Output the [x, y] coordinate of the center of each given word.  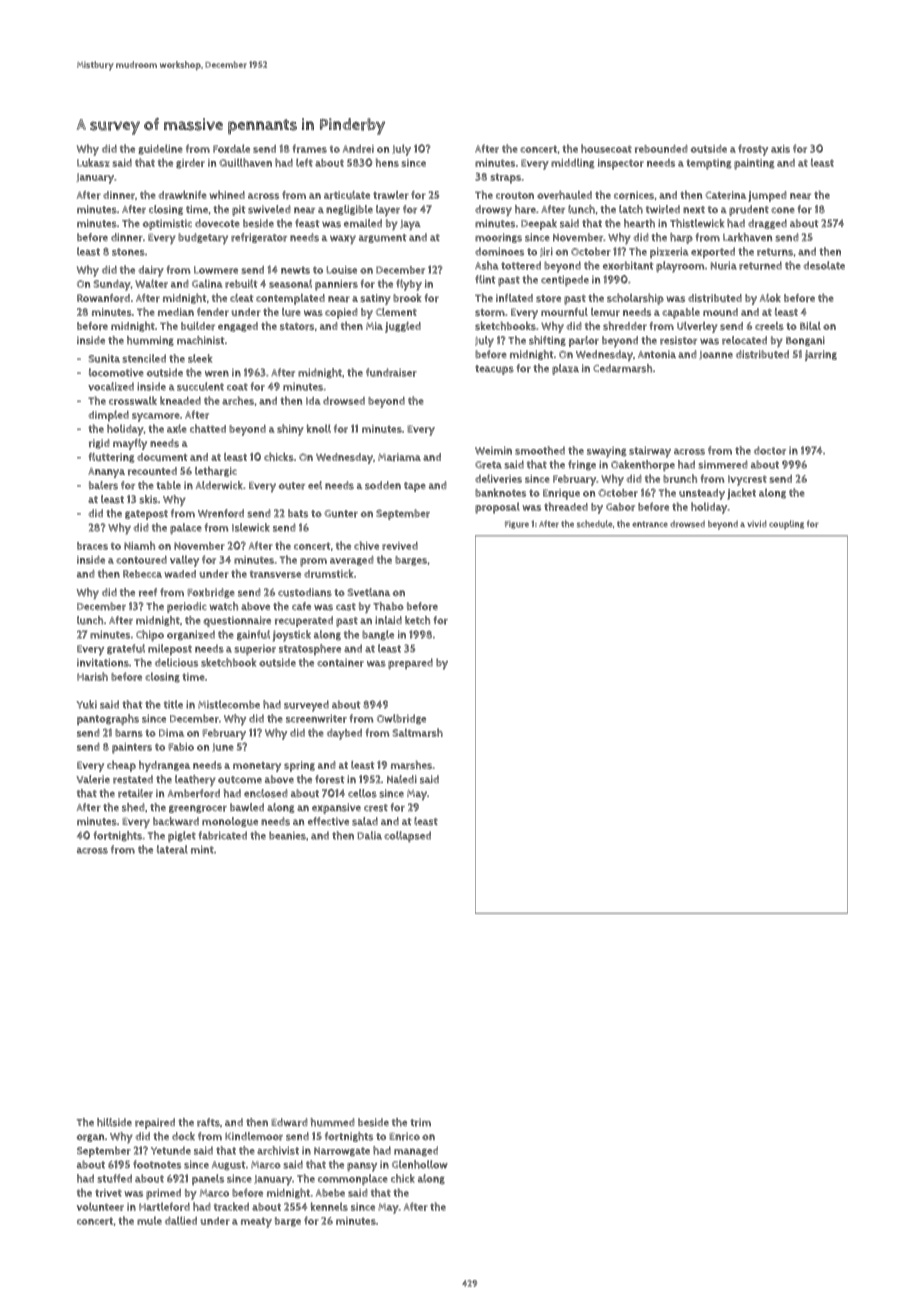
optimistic [167, 224]
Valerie [93, 779]
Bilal [810, 326]
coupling [786, 525]
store [548, 299]
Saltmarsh [417, 732]
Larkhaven [747, 237]
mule [149, 1220]
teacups [494, 370]
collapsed [407, 836]
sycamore [156, 417]
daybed [344, 734]
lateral [172, 849]
